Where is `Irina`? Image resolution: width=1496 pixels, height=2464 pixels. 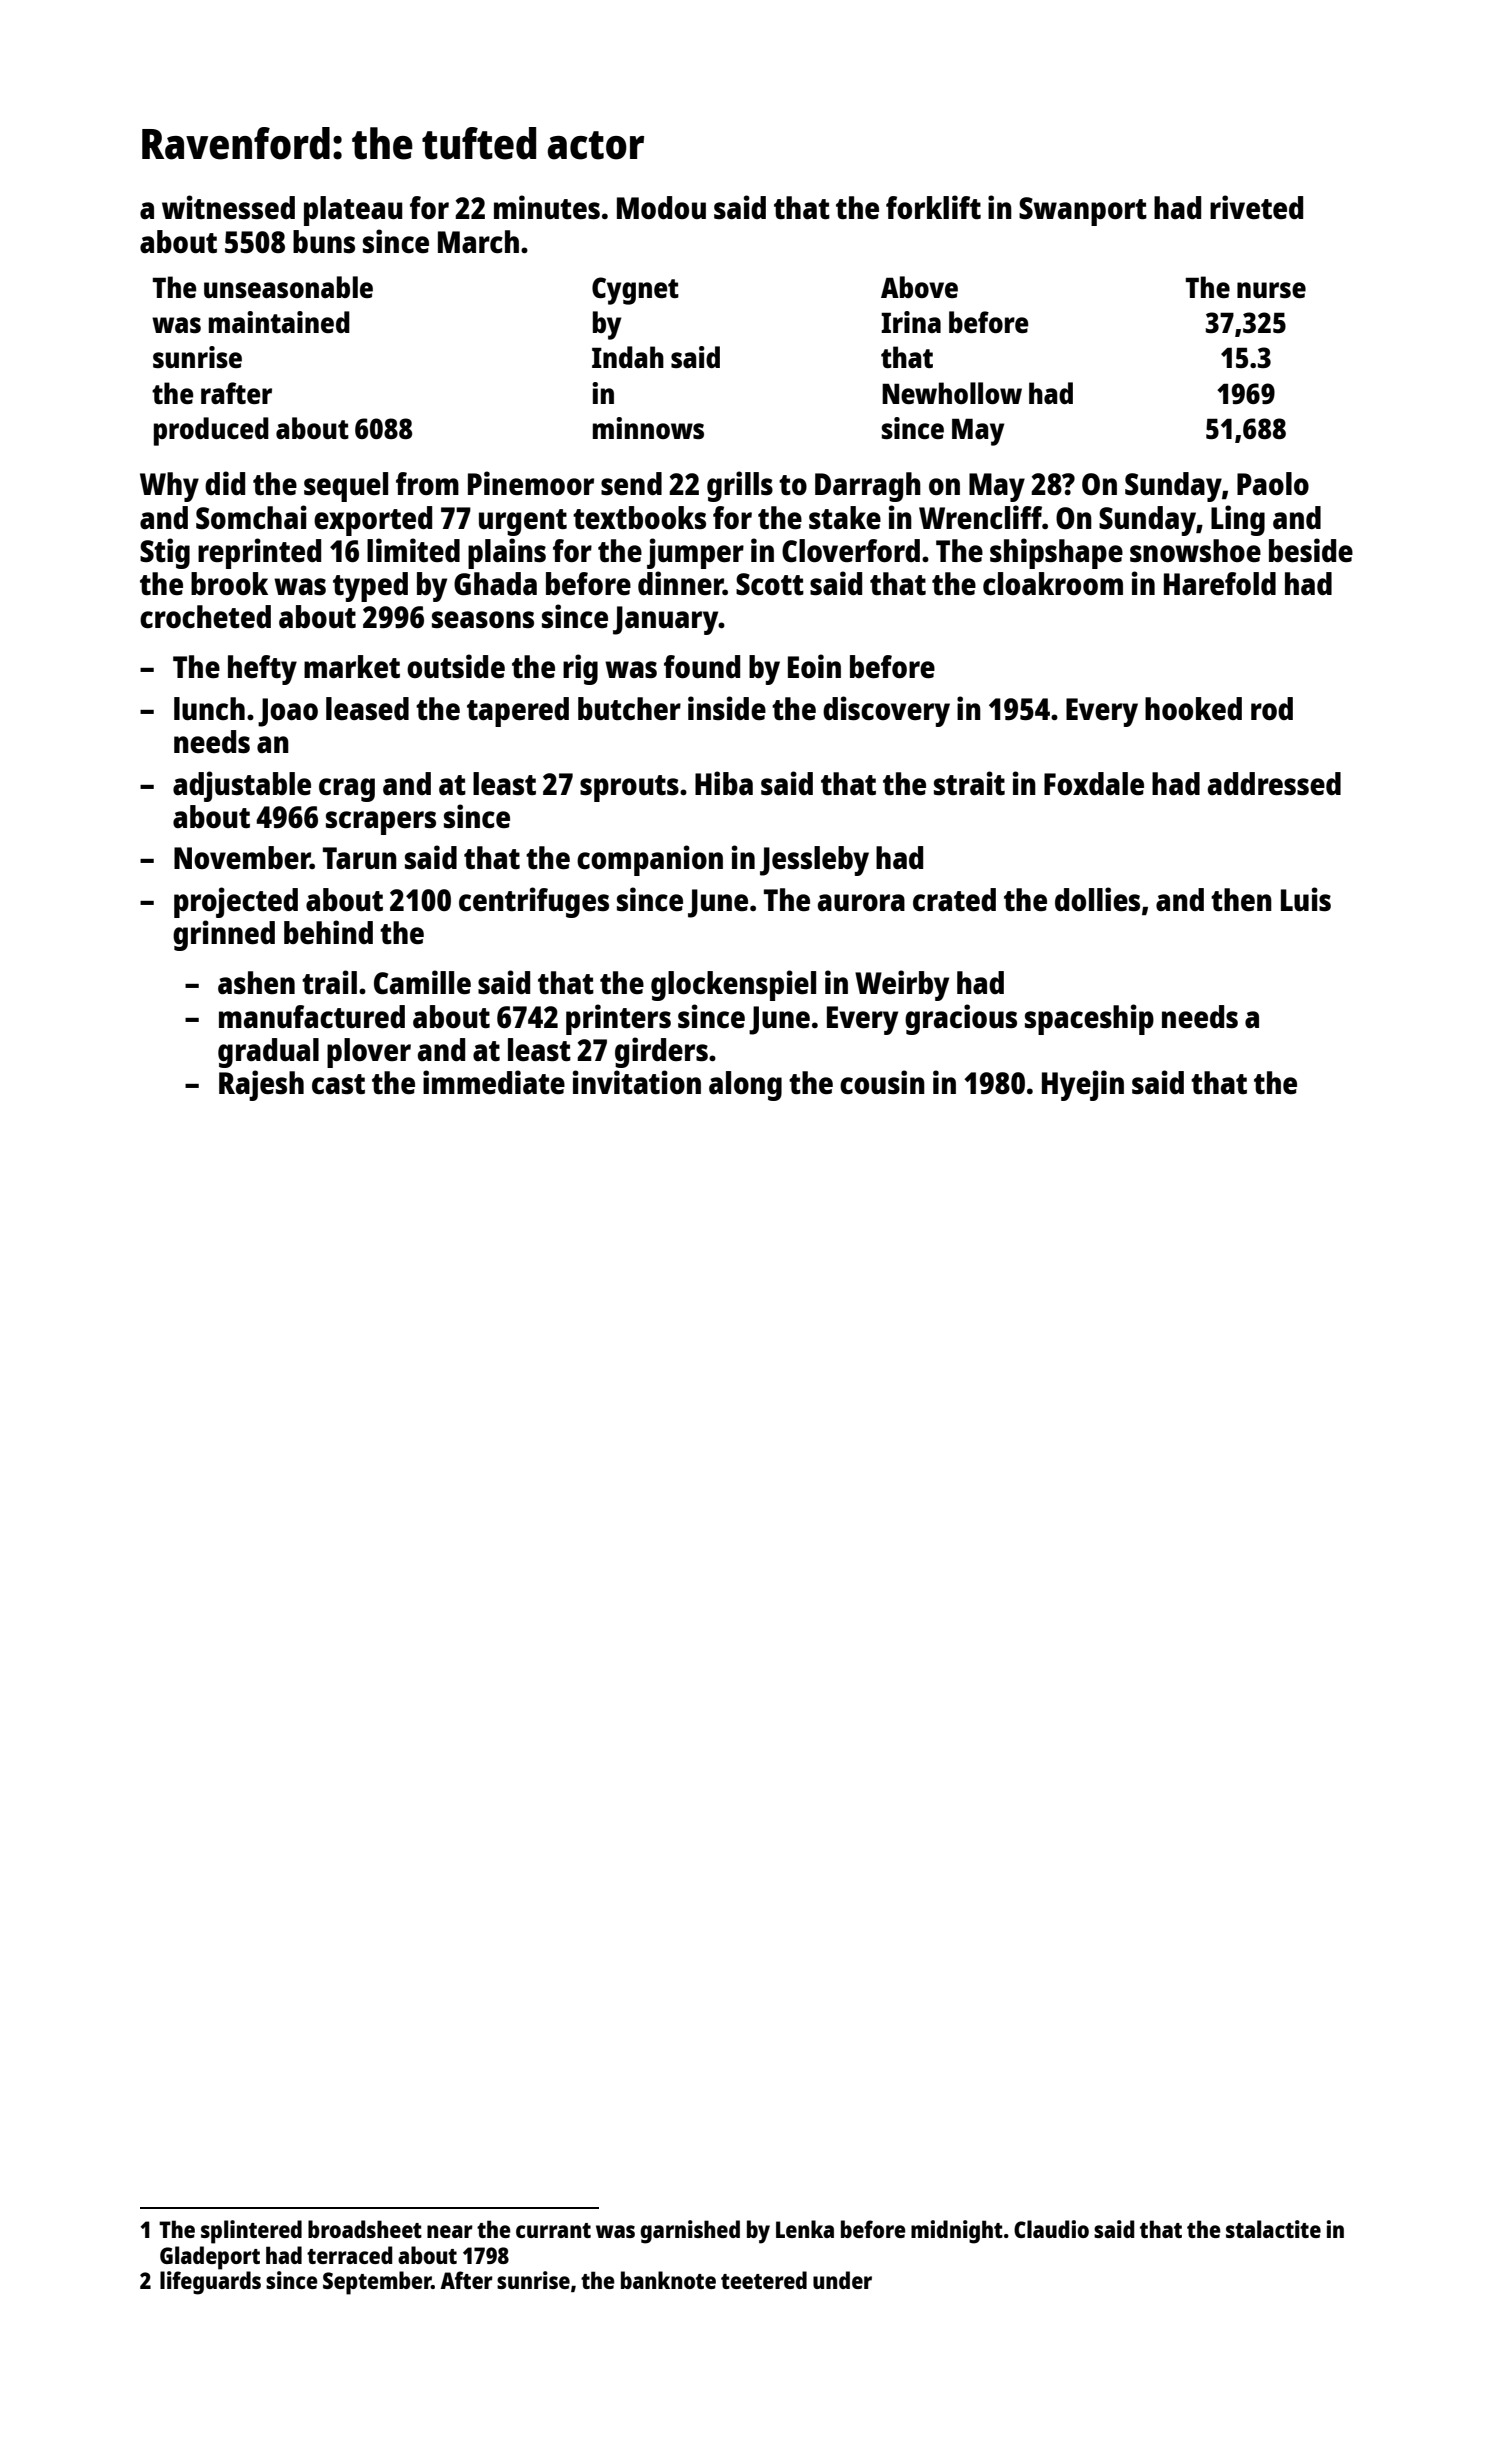
Irina is located at coordinates (911, 322).
